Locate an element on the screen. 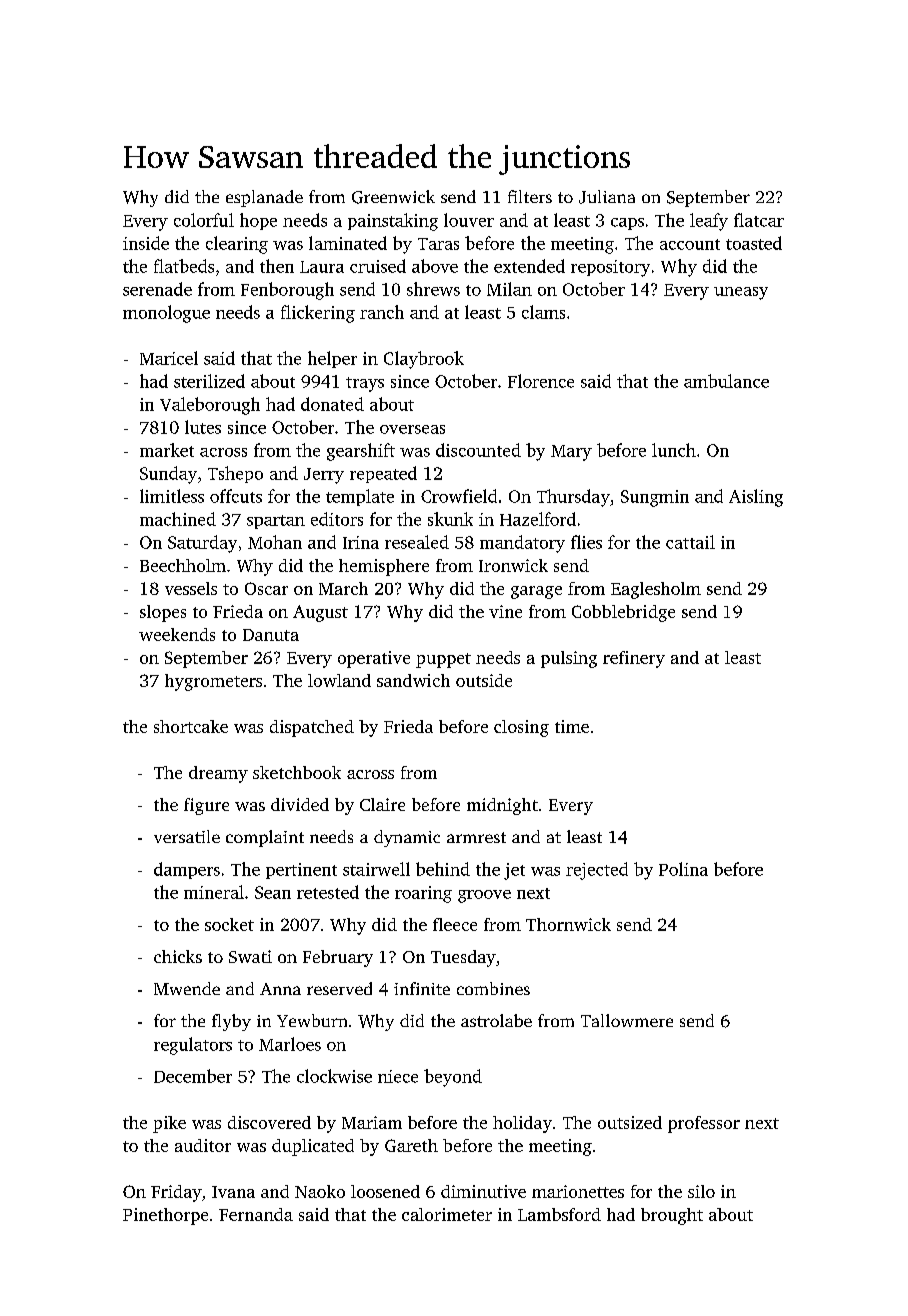  weekends is located at coordinates (177, 634).
